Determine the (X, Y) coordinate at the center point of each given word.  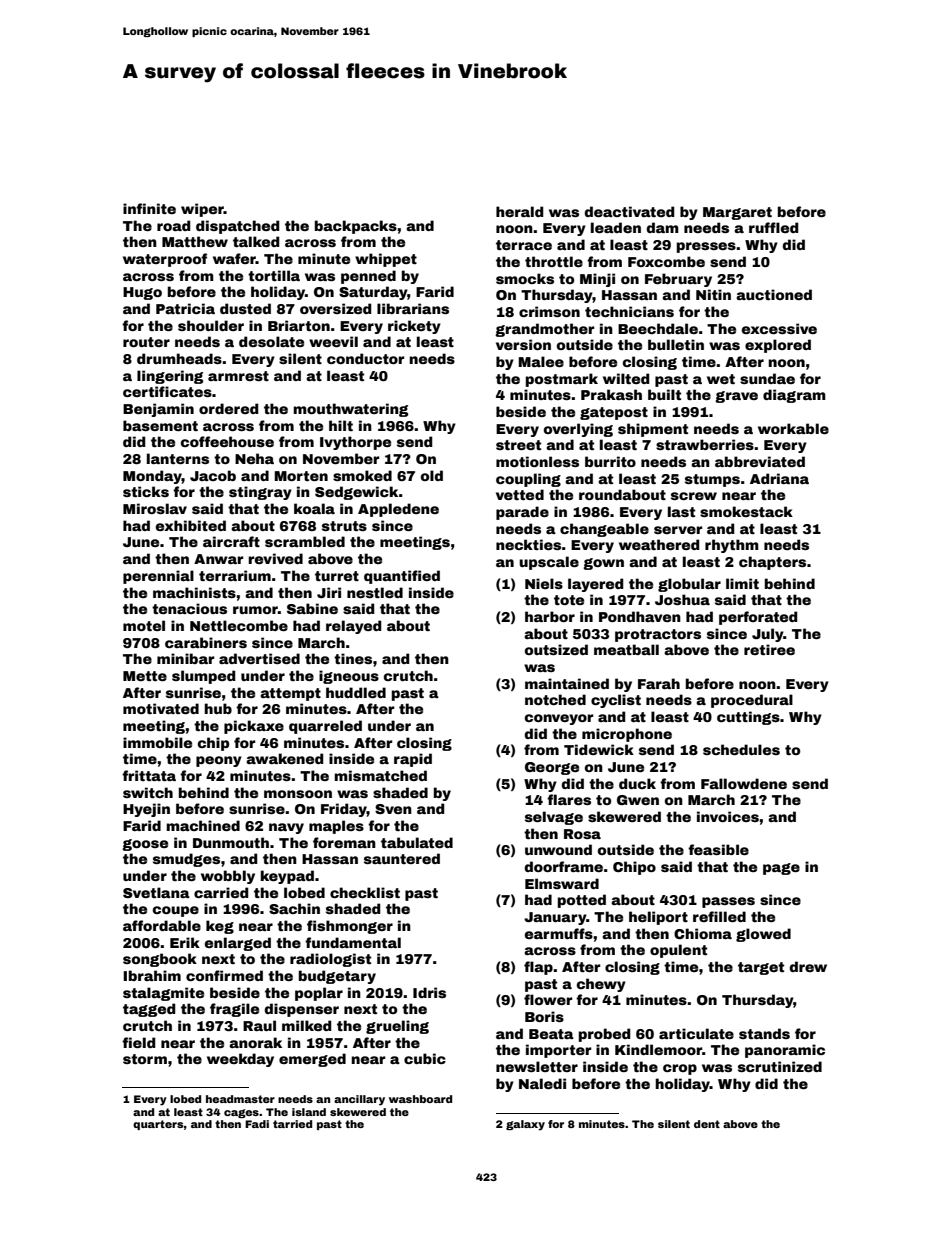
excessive (779, 328)
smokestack (746, 511)
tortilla (274, 275)
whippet (386, 260)
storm (145, 1059)
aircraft (231, 541)
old (432, 475)
